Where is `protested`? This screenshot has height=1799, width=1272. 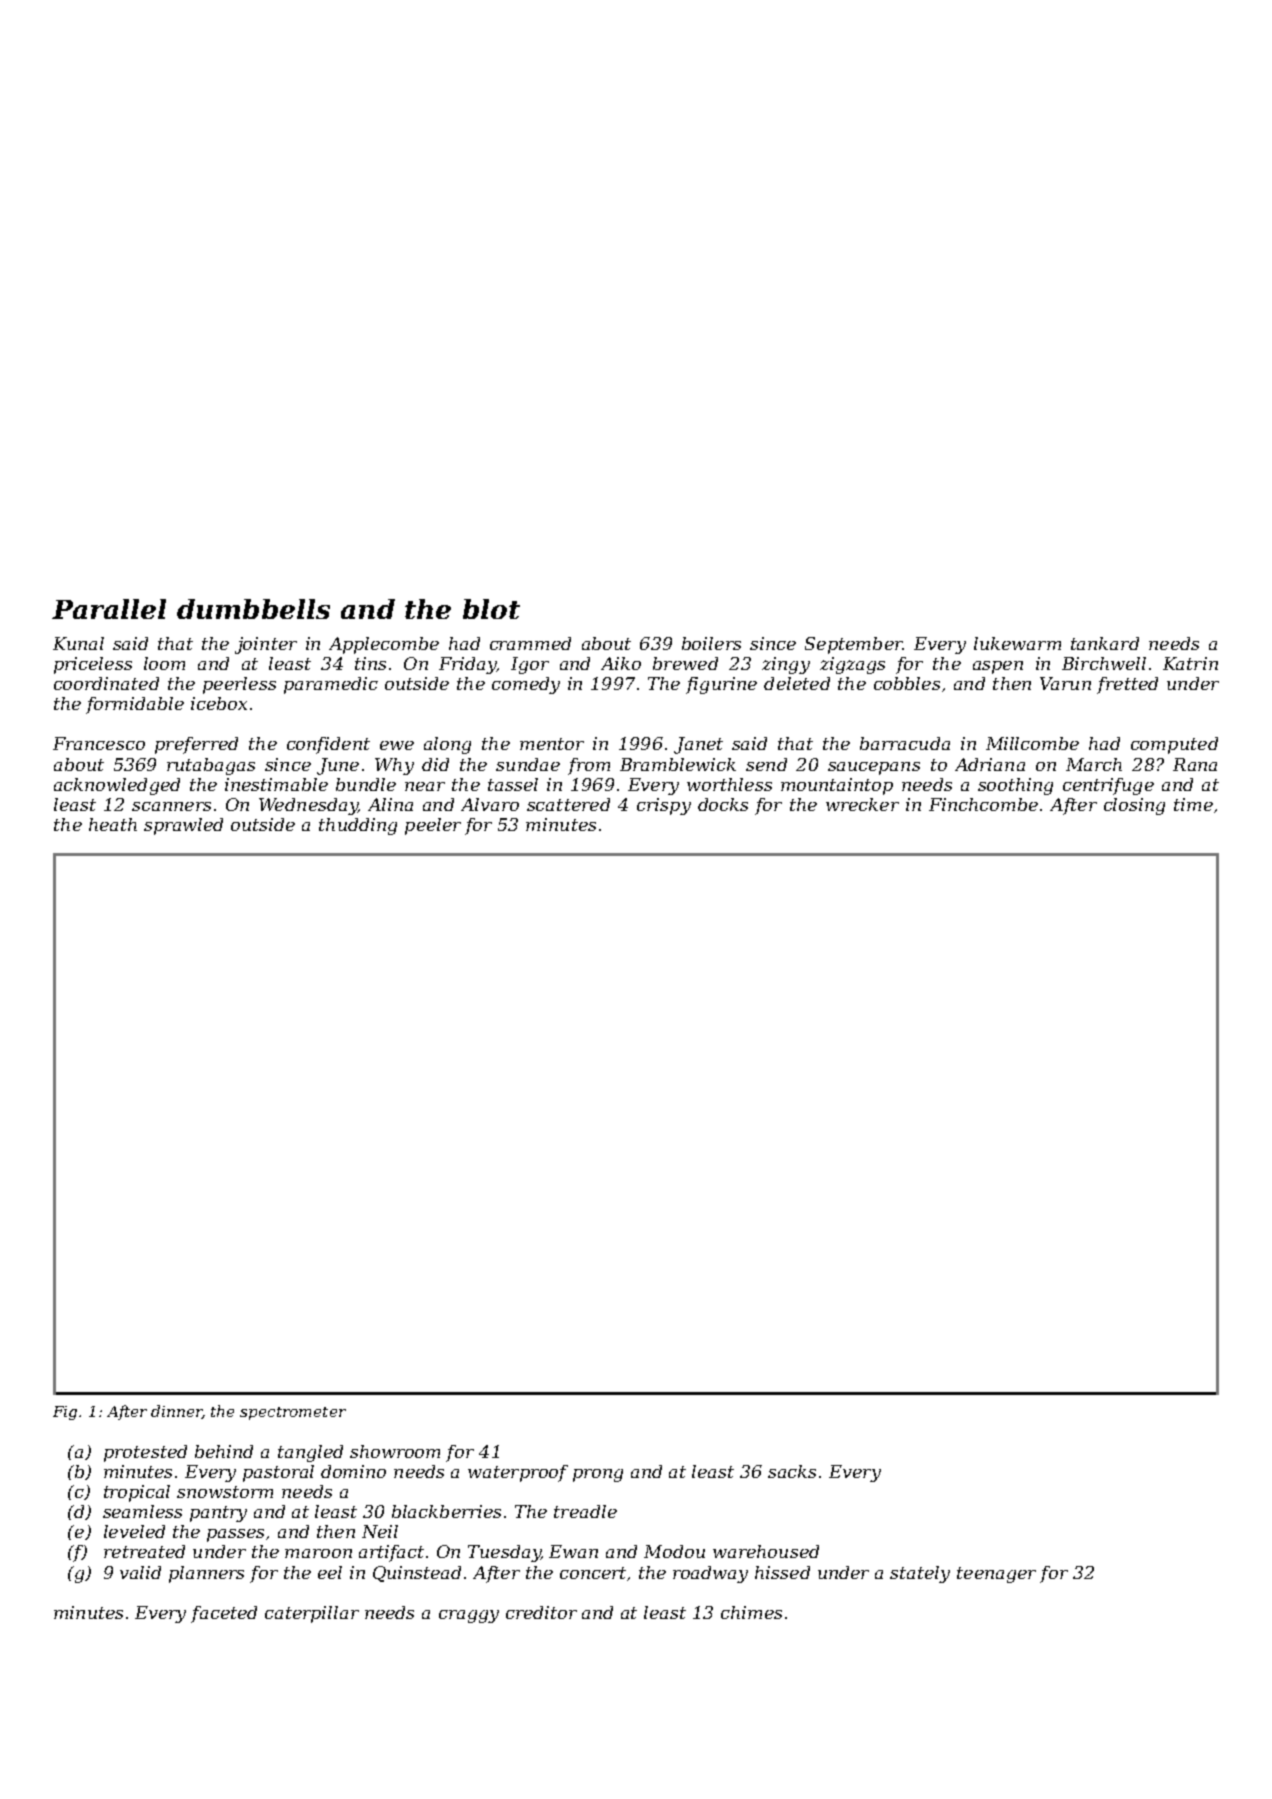
protested is located at coordinates (145, 1453).
